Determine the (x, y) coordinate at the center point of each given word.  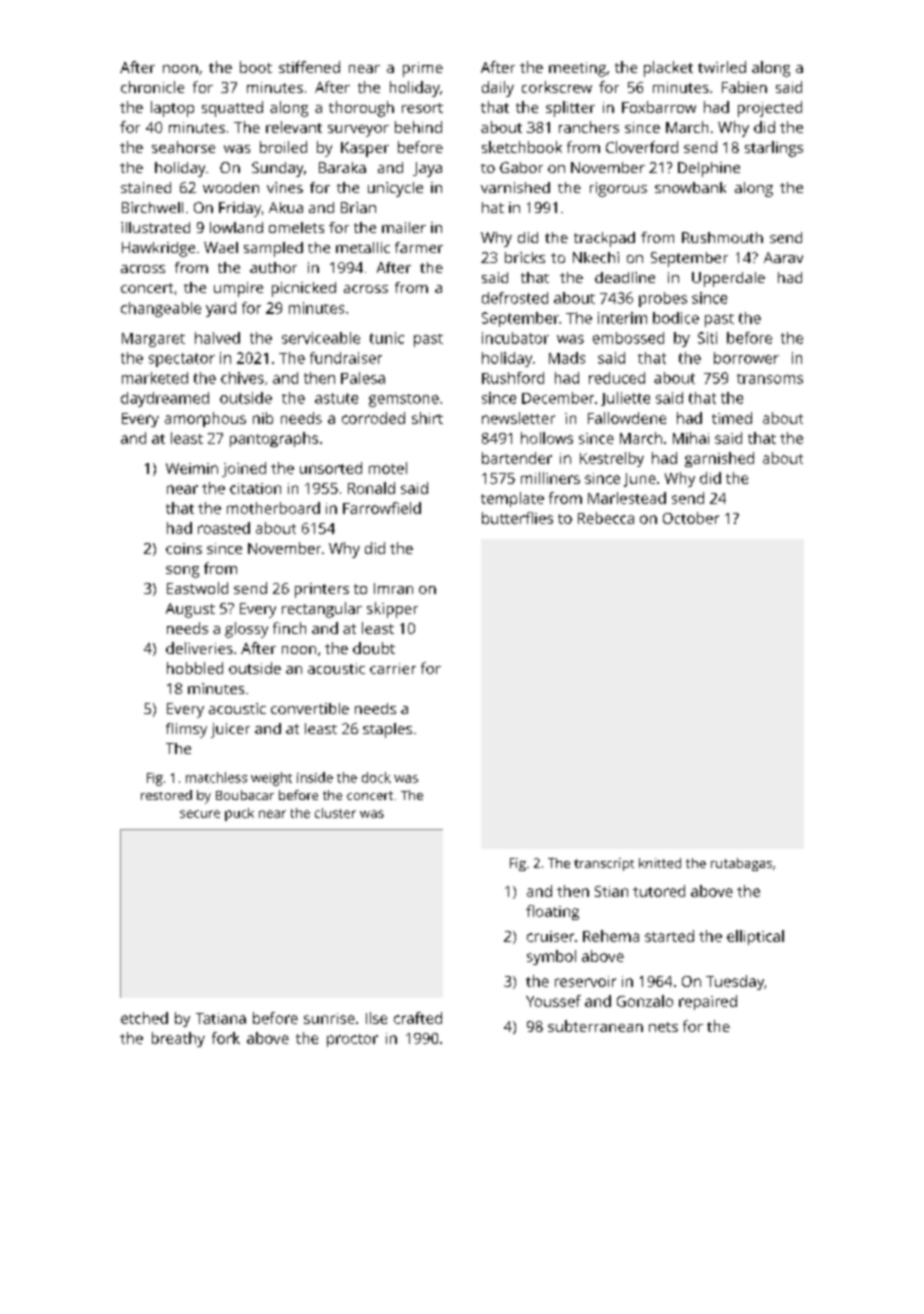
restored (166, 795)
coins (184, 548)
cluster (335, 813)
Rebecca (606, 518)
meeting (577, 69)
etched (144, 1018)
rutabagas (741, 864)
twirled (722, 67)
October (691, 518)
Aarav (783, 257)
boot (256, 67)
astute (336, 398)
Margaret (153, 340)
